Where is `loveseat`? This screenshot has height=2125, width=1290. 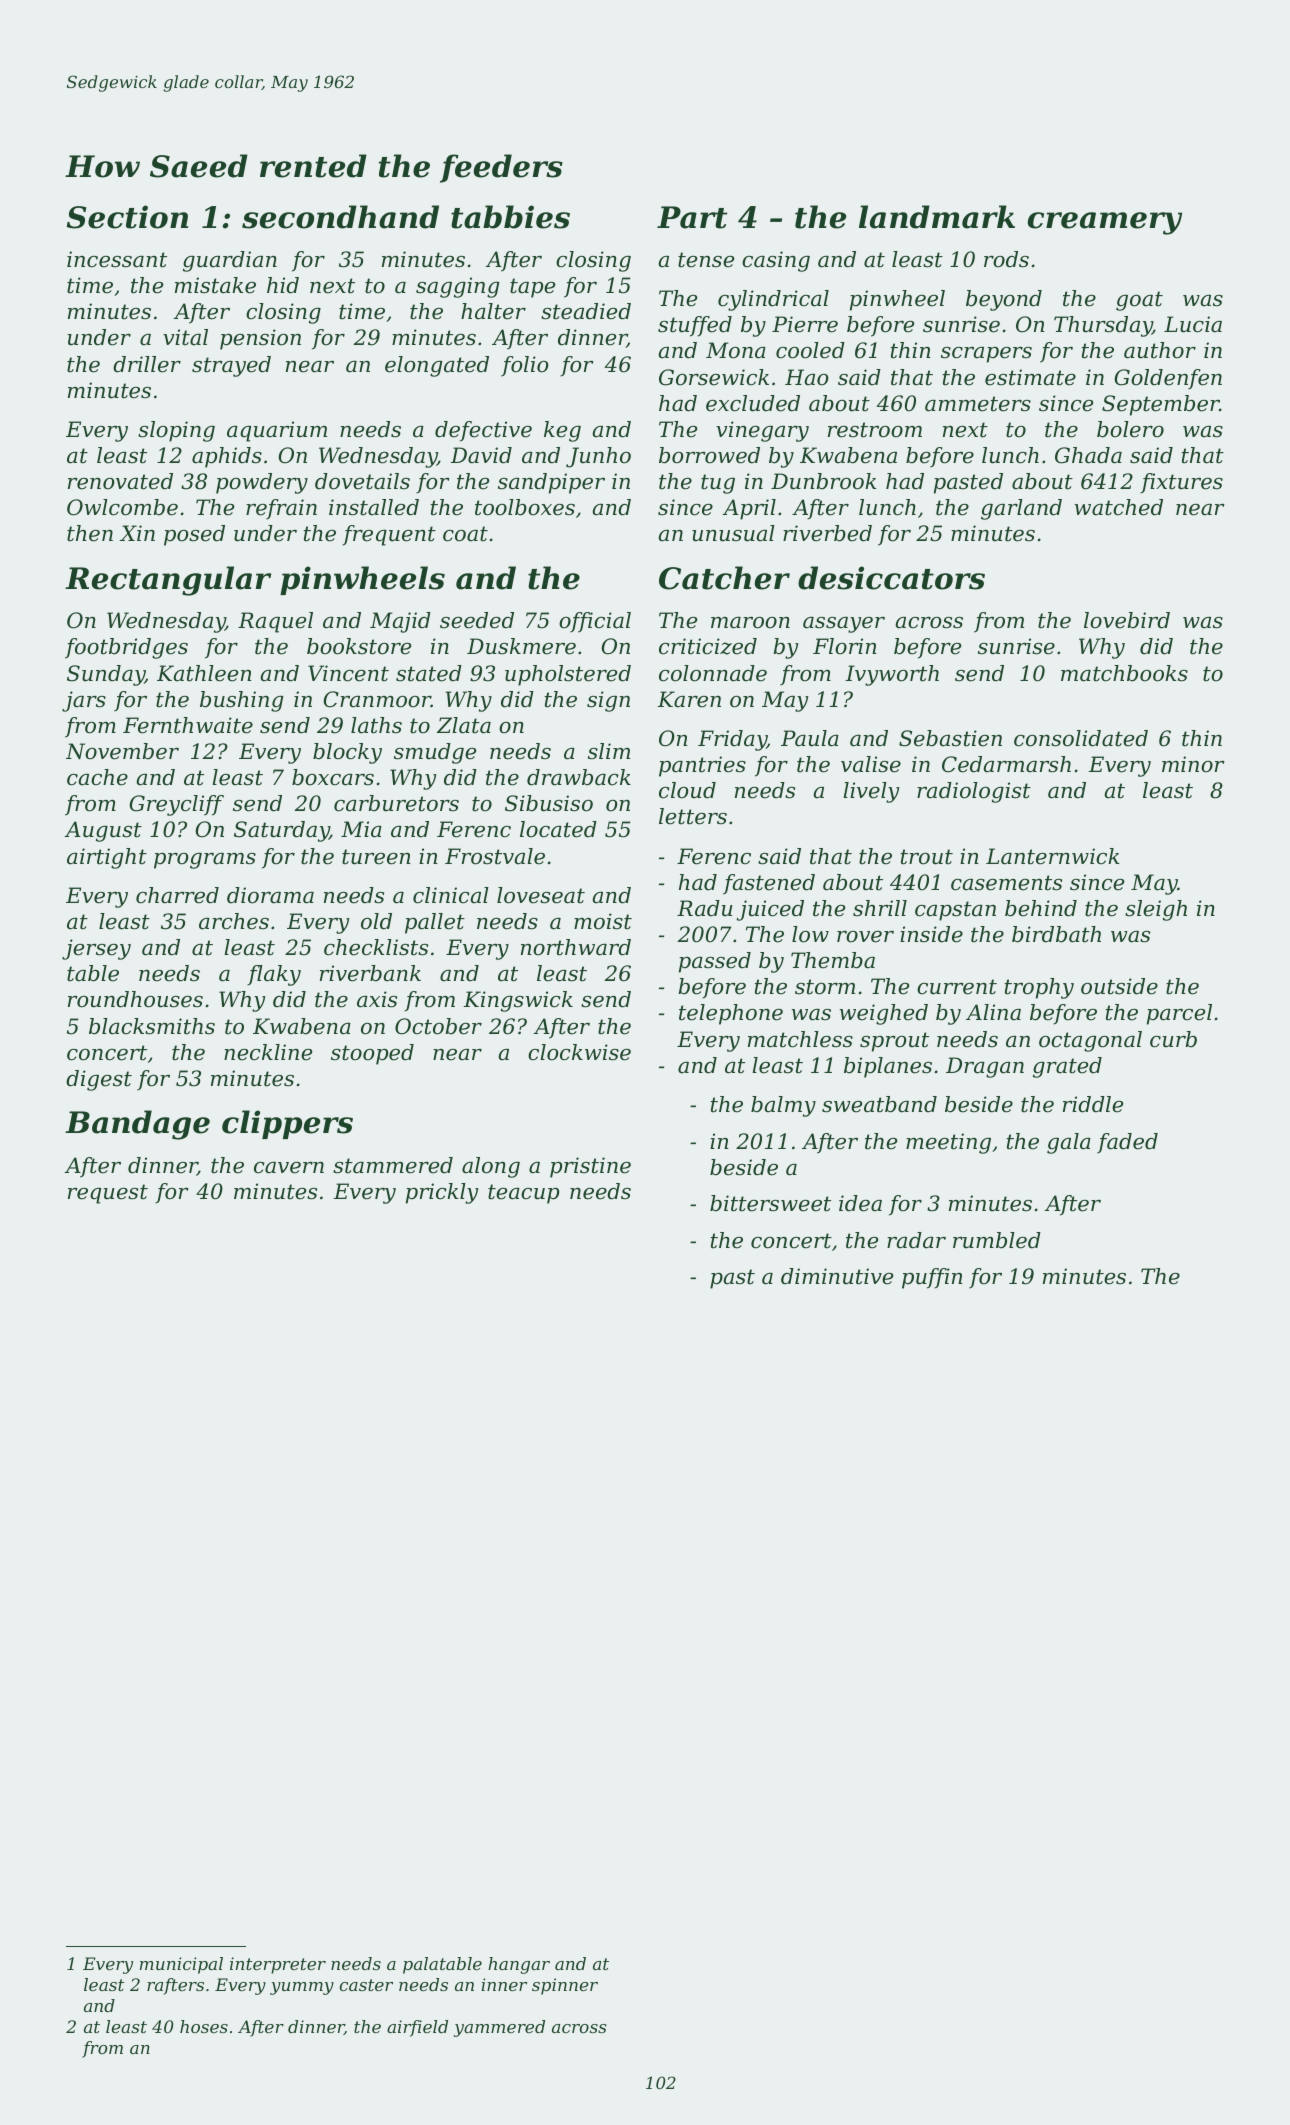 loveseat is located at coordinates (541, 895).
